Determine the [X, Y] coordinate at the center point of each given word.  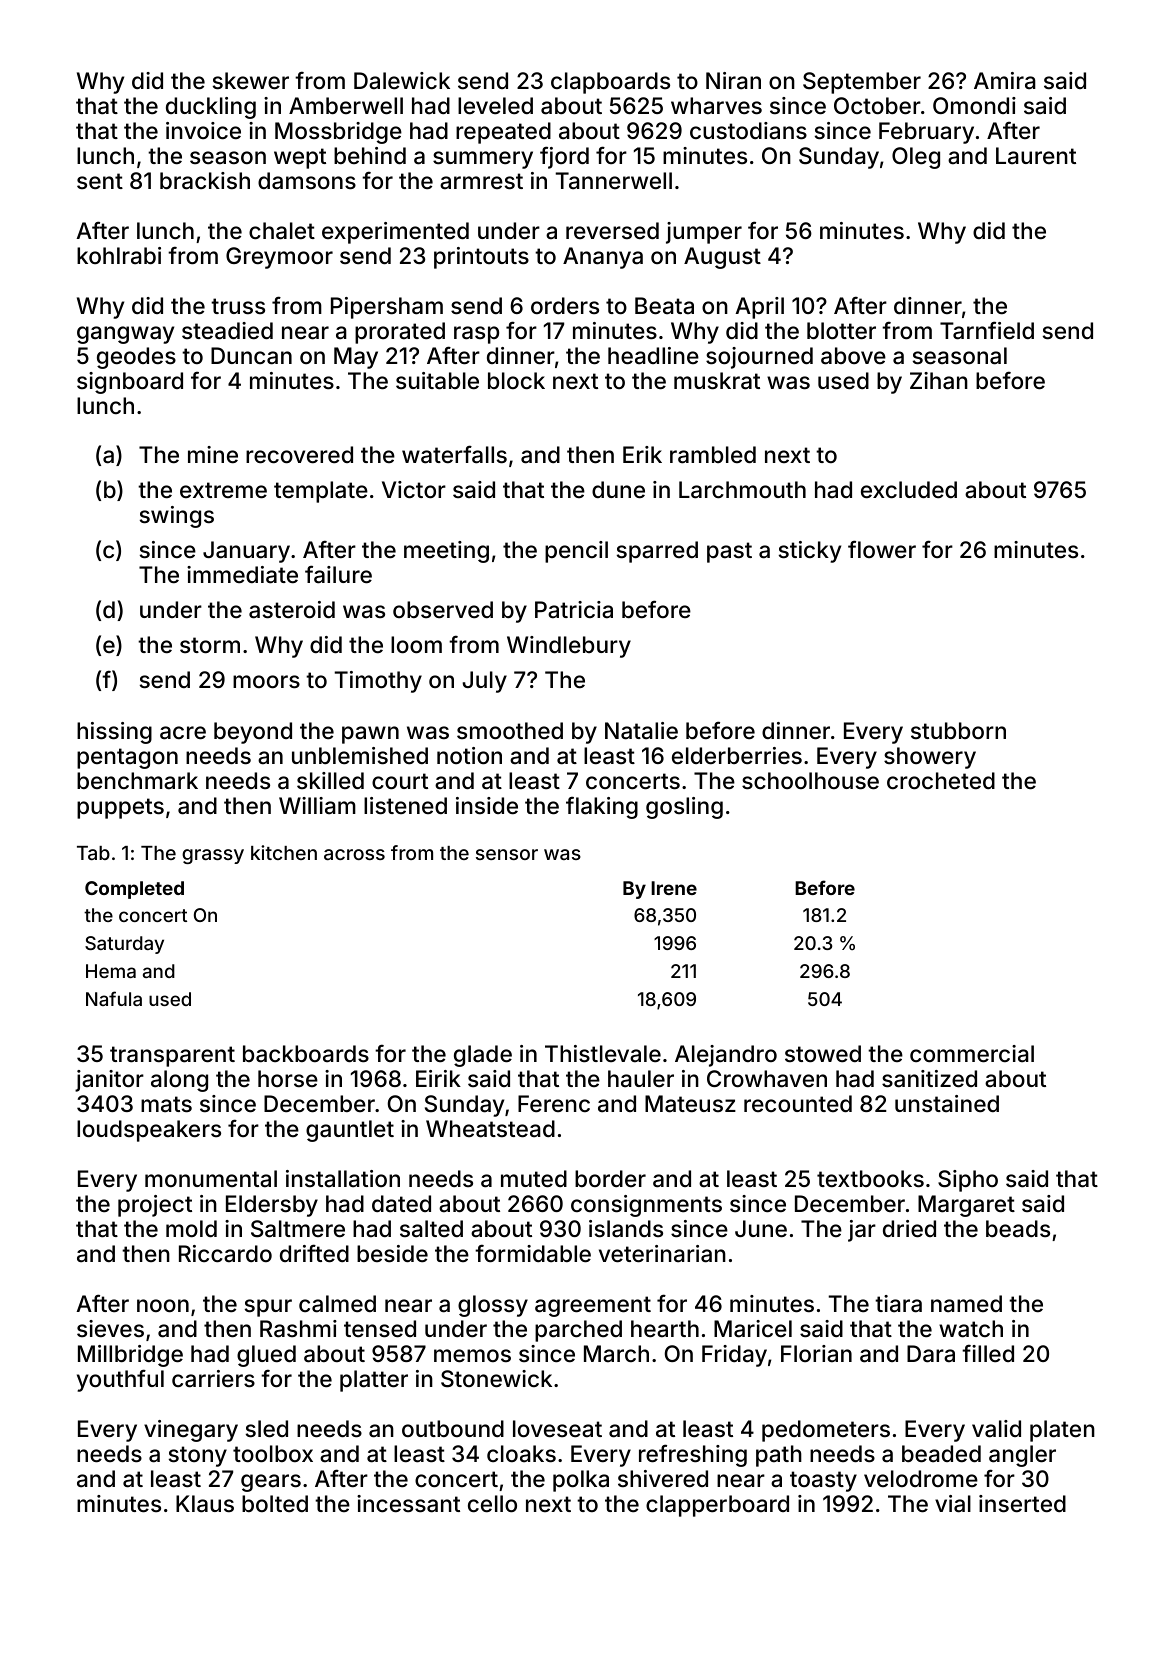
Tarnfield [987, 330]
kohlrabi [119, 256]
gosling [684, 808]
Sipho [968, 1181]
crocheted [941, 781]
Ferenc [554, 1104]
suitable [437, 381]
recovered [299, 455]
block [516, 381]
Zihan [939, 381]
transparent [172, 1056]
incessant [408, 1504]
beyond [253, 733]
